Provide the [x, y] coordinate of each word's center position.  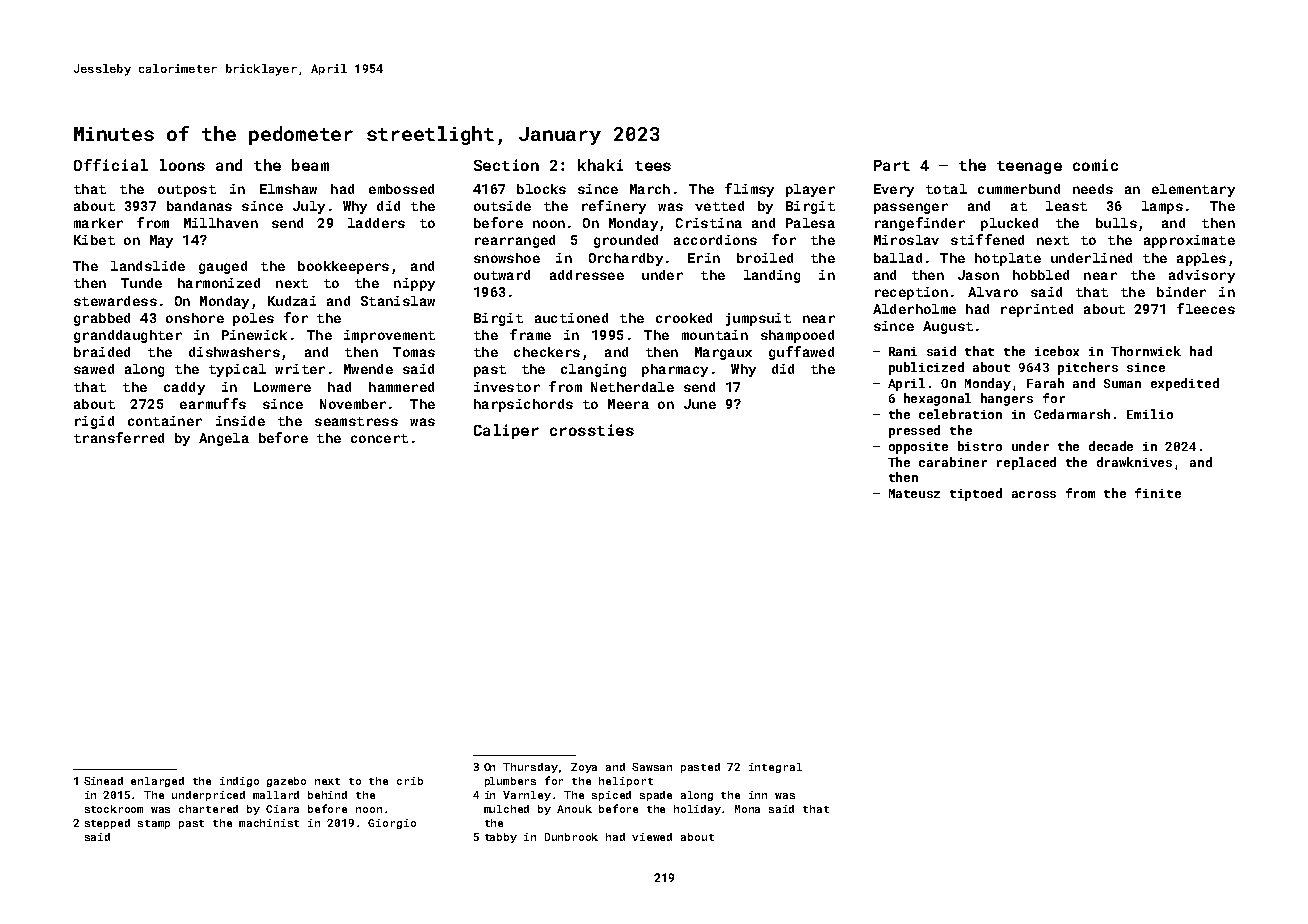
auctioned [571, 318]
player [810, 190]
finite [1158, 493]
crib [410, 781]
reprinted [1037, 310]
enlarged [157, 782]
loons [182, 165]
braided [102, 352]
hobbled [1041, 275]
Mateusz [914, 493]
